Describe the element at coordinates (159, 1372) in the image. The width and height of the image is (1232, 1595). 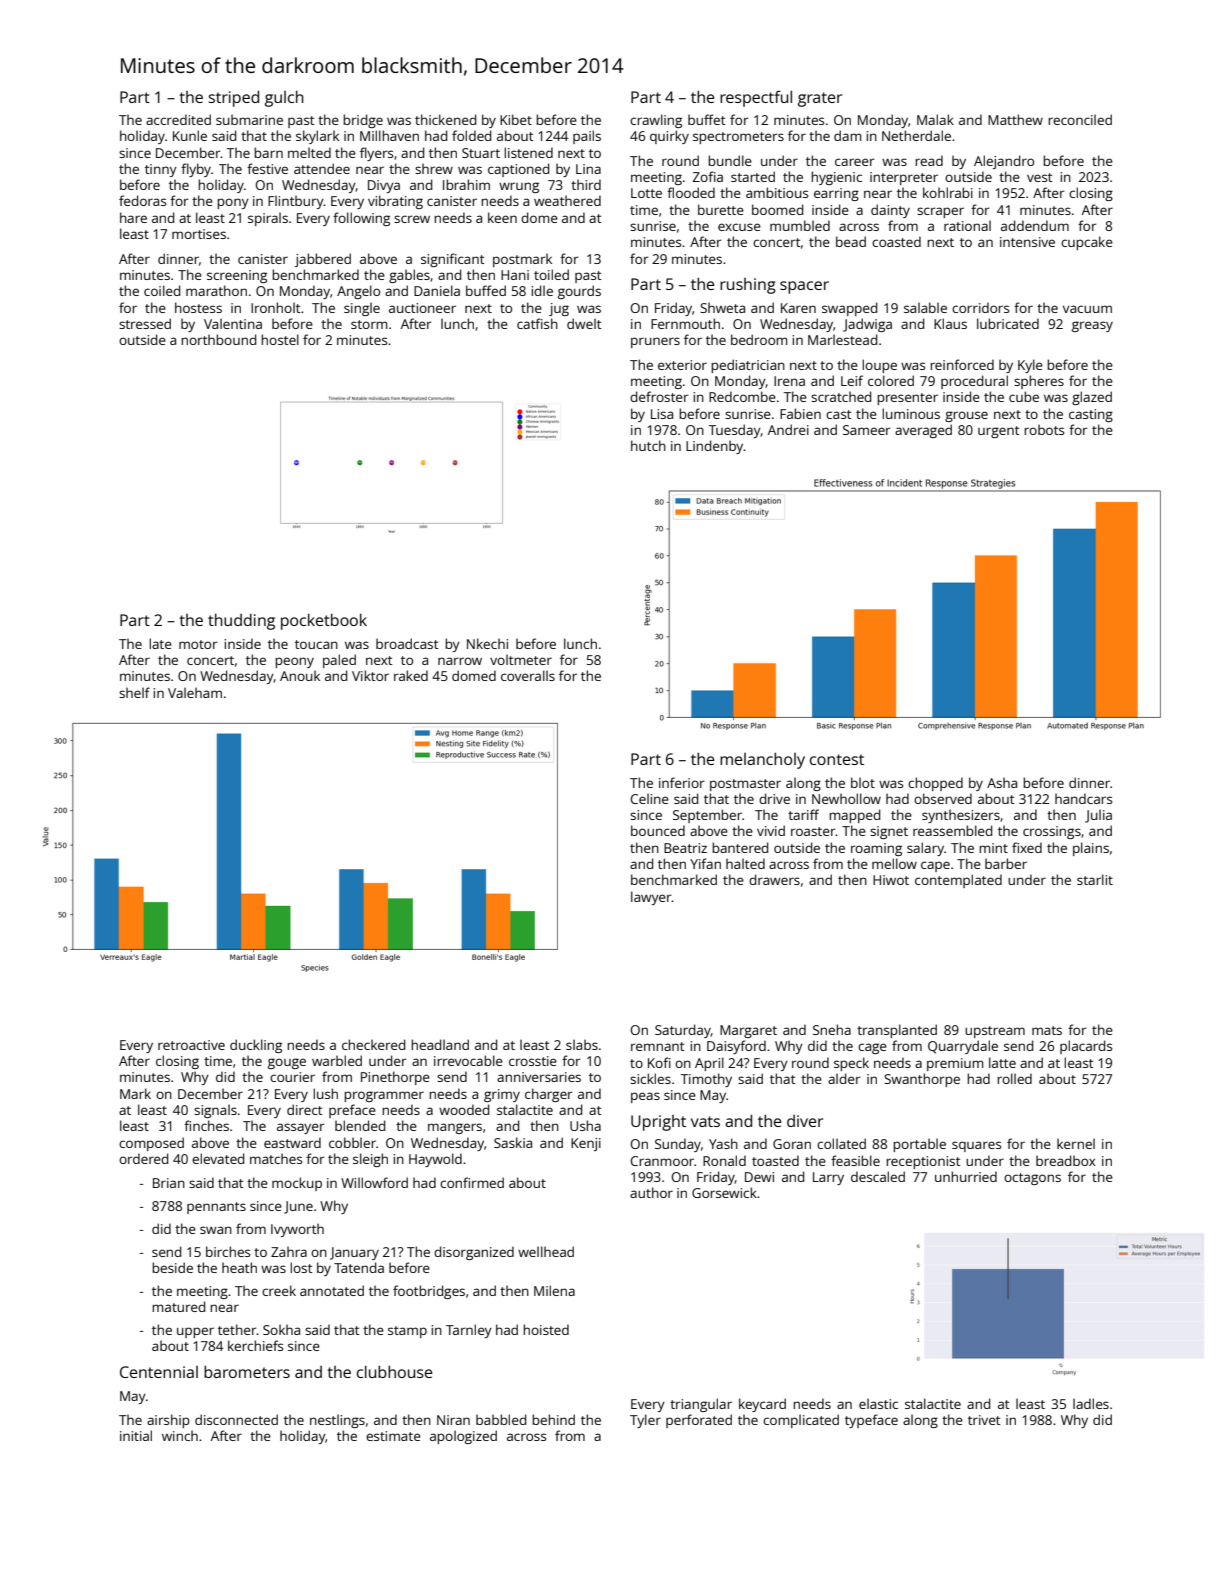
I see `Centennial` at that location.
